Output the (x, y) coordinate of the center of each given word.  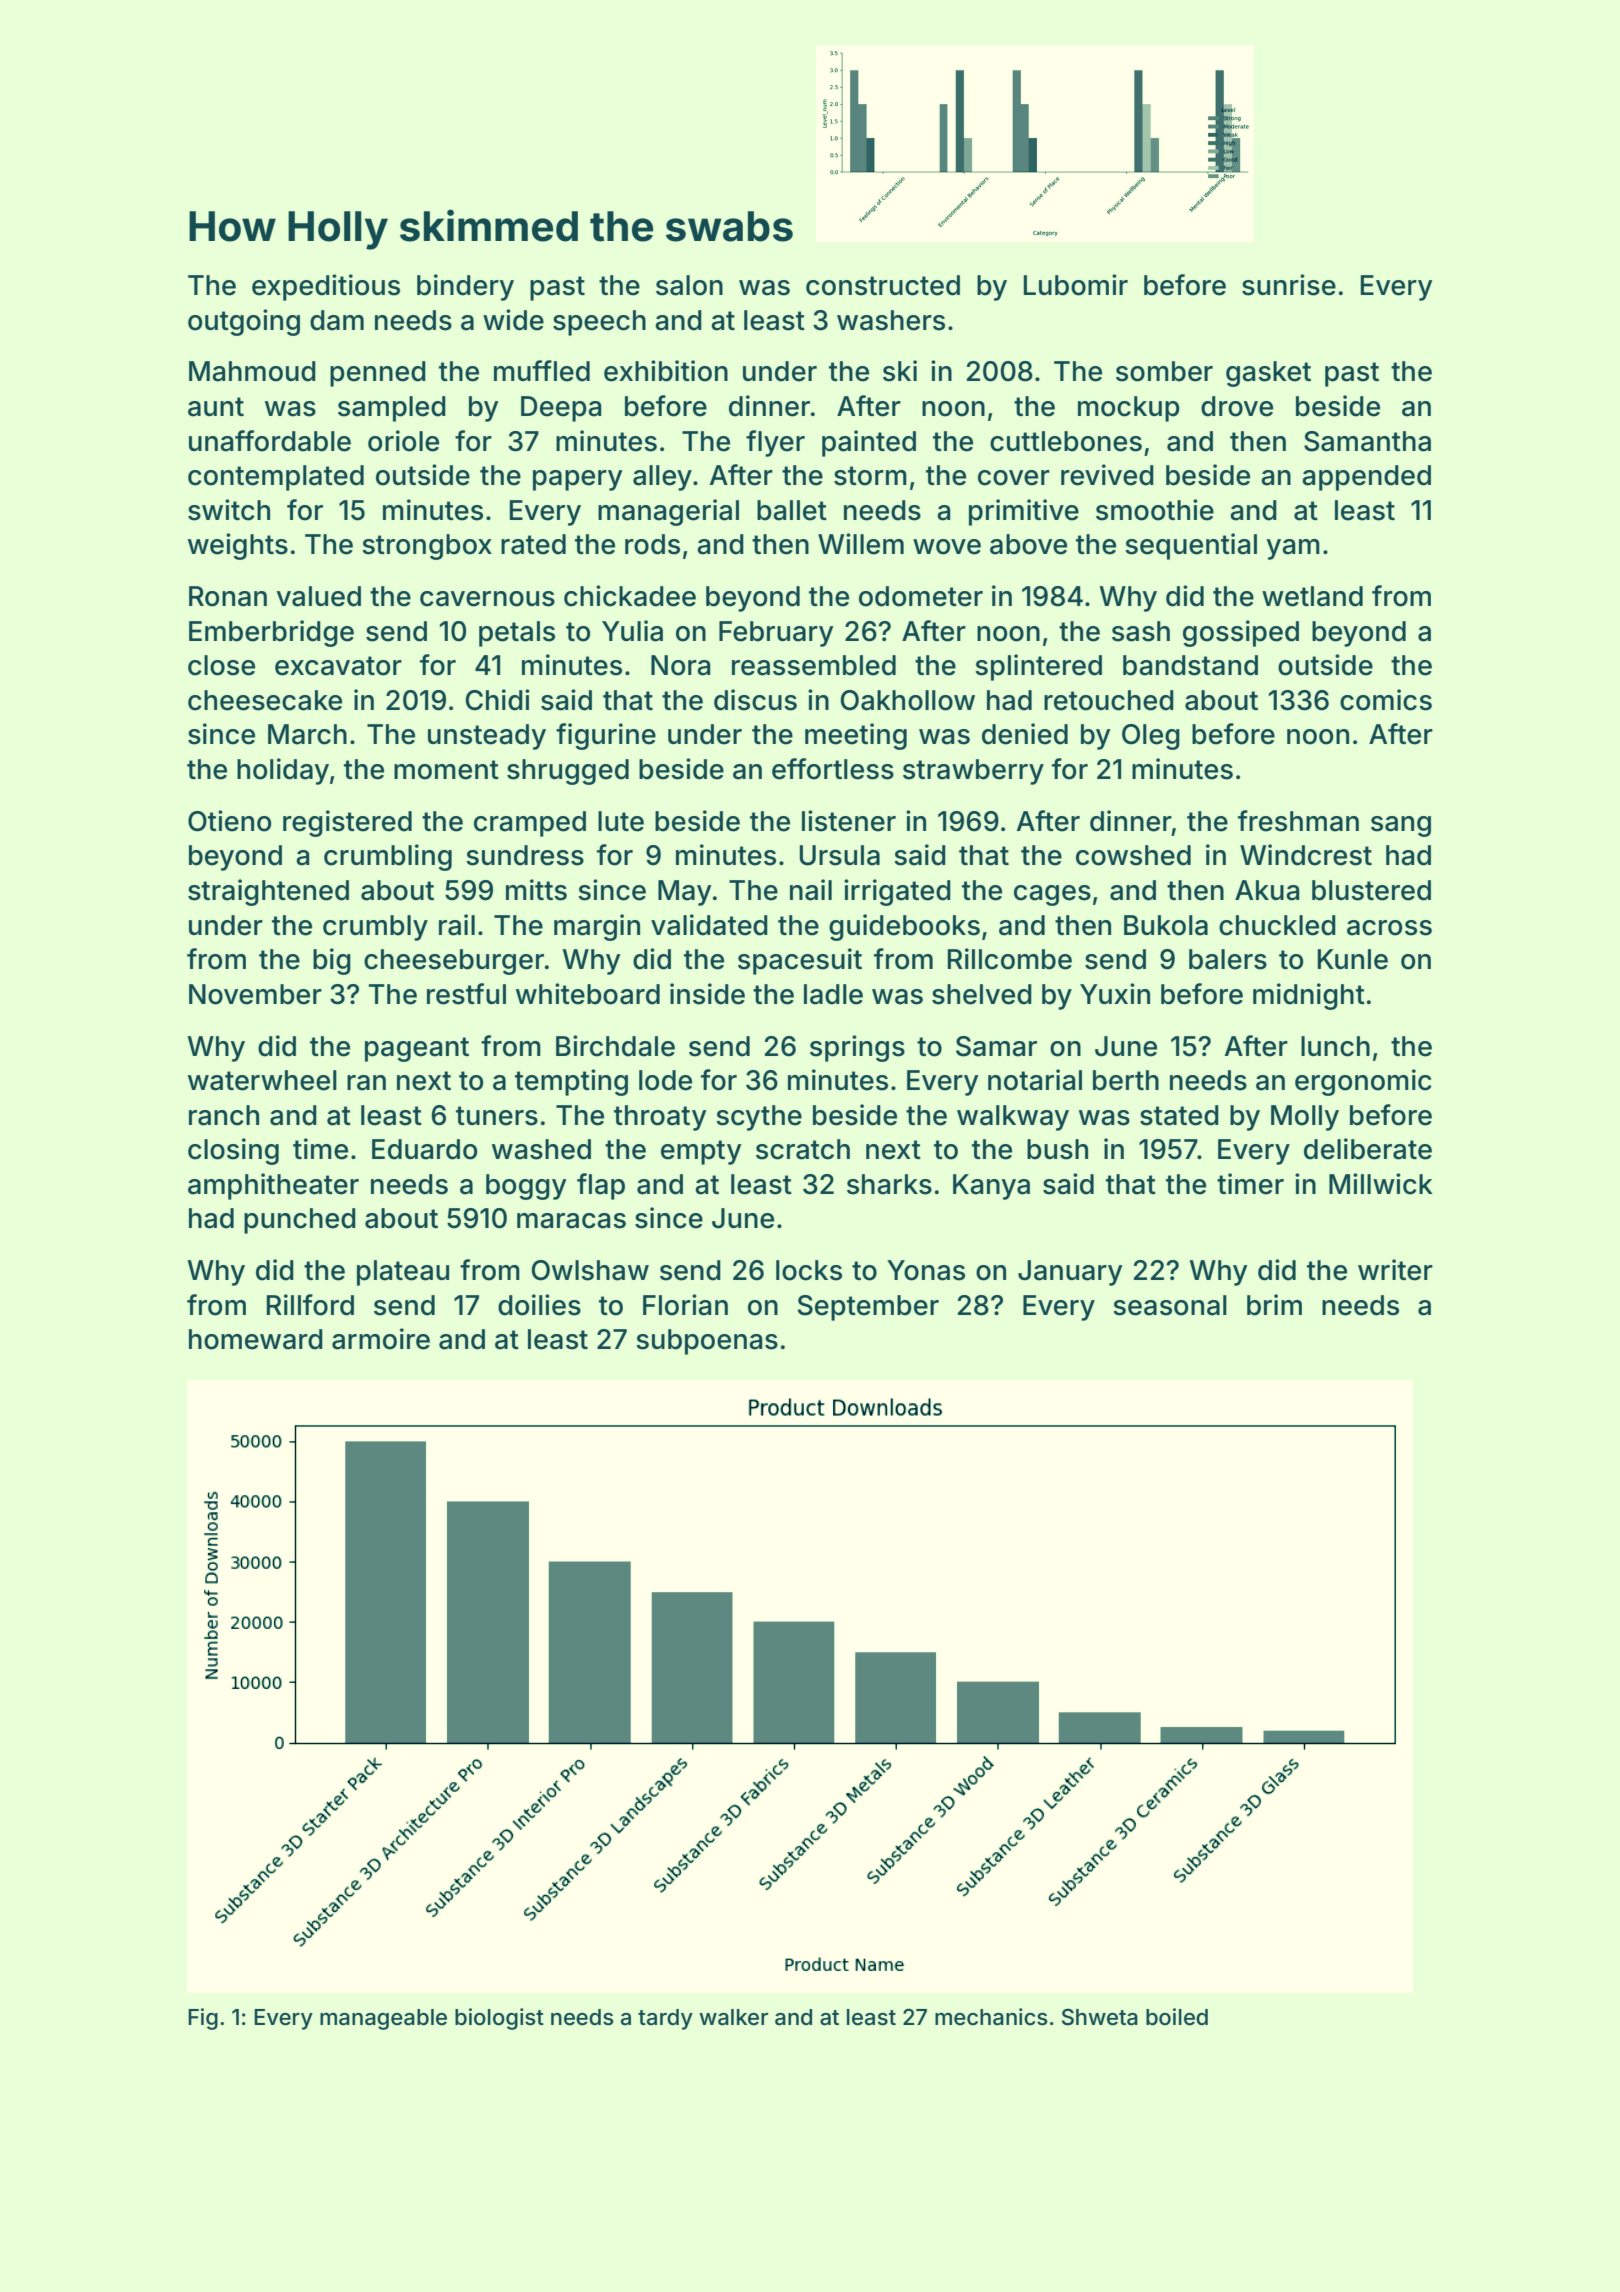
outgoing (244, 322)
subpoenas (707, 1342)
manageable (383, 2019)
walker (733, 2017)
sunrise (1289, 285)
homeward (256, 1339)
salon (689, 285)
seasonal (1170, 1305)
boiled (1177, 2017)
